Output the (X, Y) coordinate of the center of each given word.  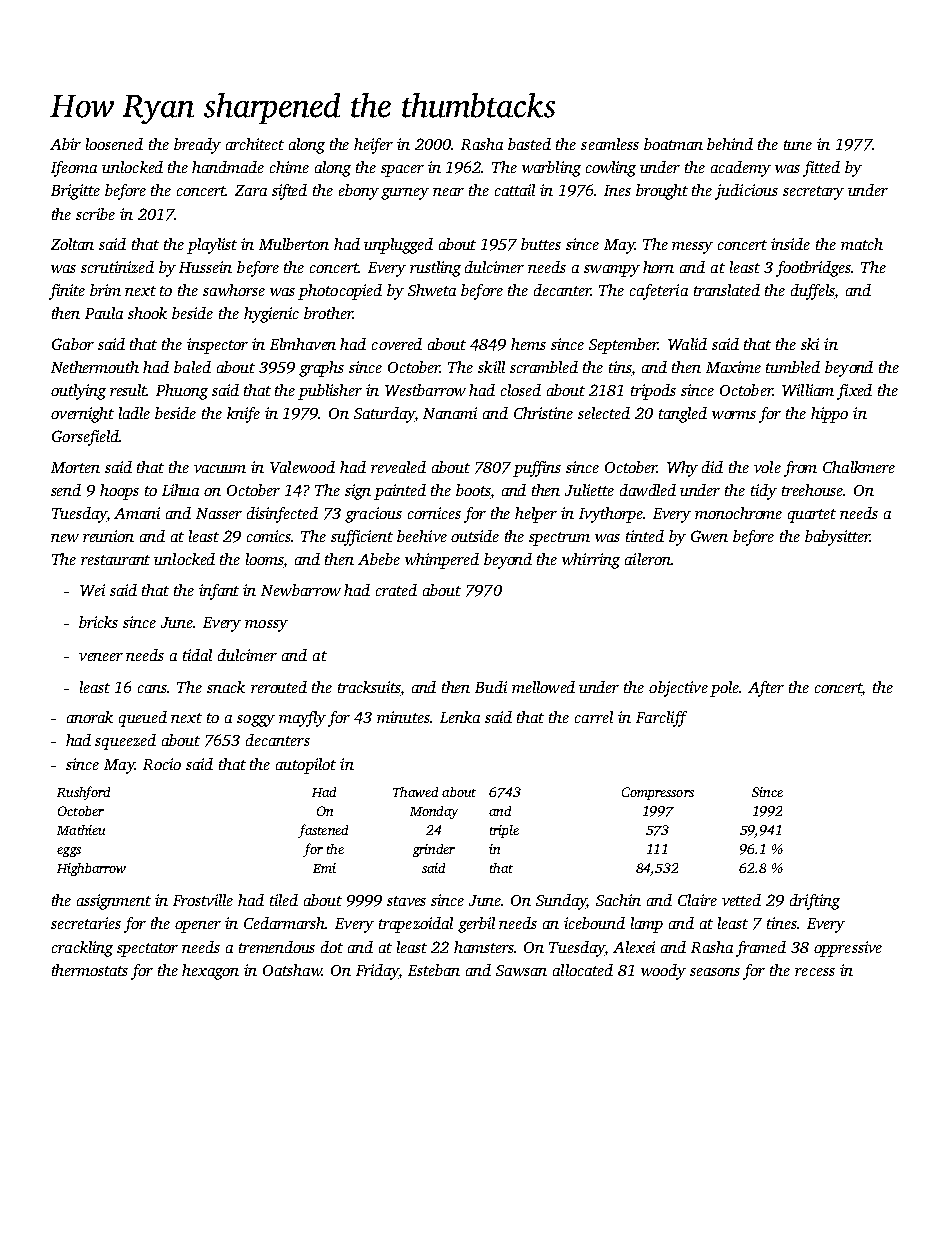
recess (815, 972)
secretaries (86, 923)
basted (529, 144)
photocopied (340, 292)
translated (727, 290)
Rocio (162, 764)
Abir (65, 144)
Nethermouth (95, 367)
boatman (673, 144)
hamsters (484, 947)
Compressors (658, 793)
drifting (815, 902)
